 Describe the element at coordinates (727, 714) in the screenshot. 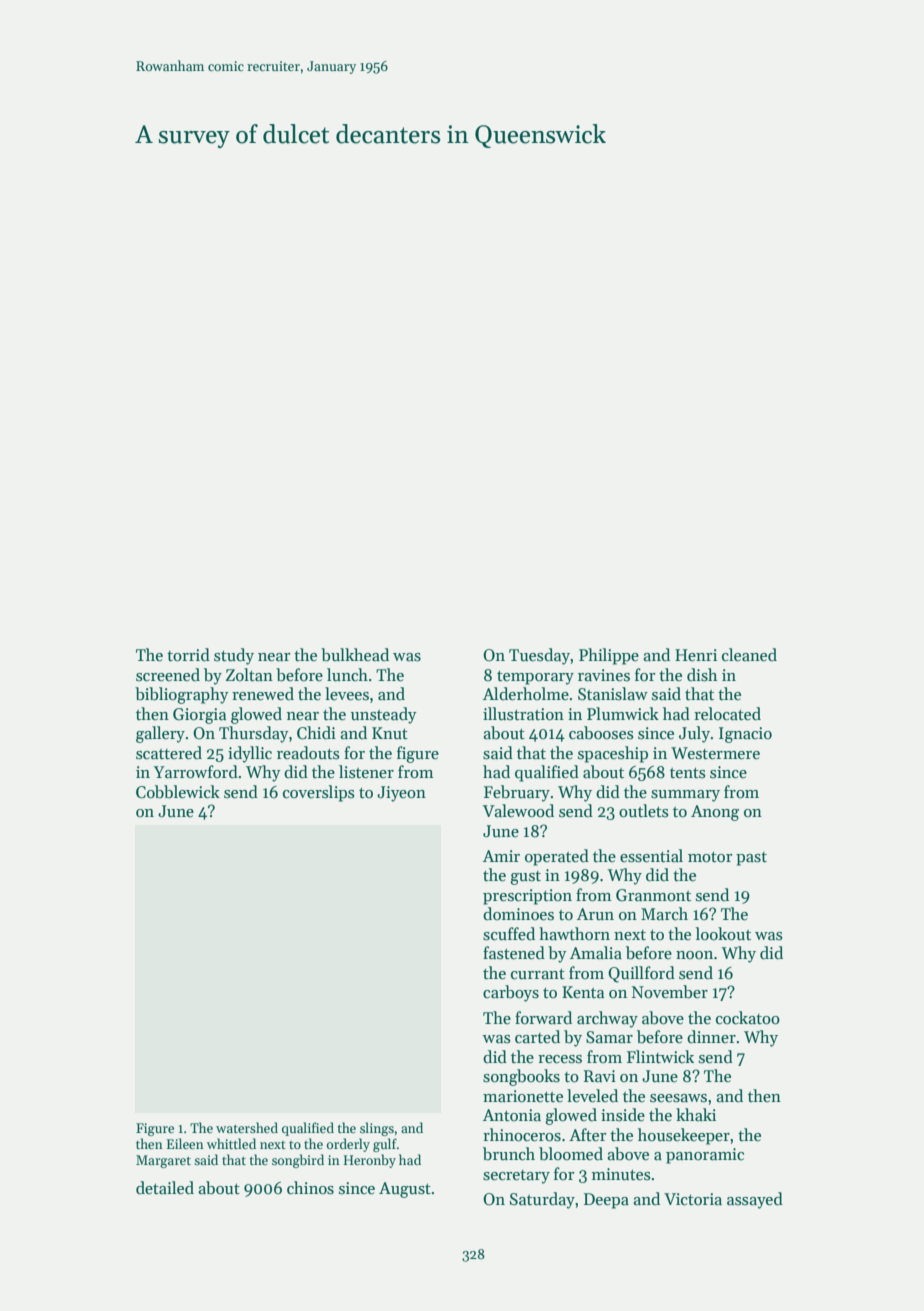

I see `relocated` at that location.
